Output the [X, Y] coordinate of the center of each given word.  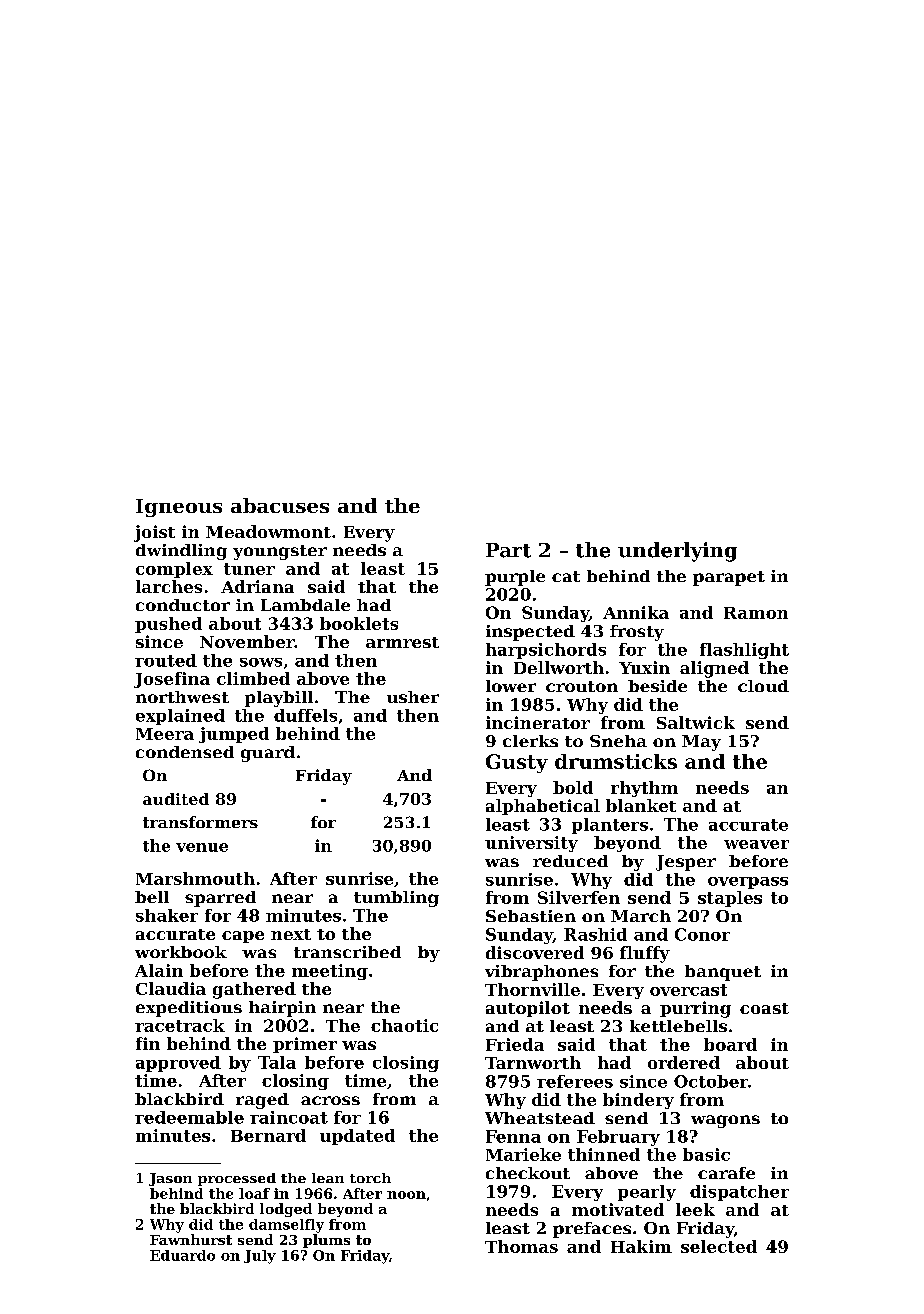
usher [413, 697]
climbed [253, 678]
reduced [570, 861]
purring [695, 1009]
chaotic [404, 1025]
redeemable [189, 1117]
